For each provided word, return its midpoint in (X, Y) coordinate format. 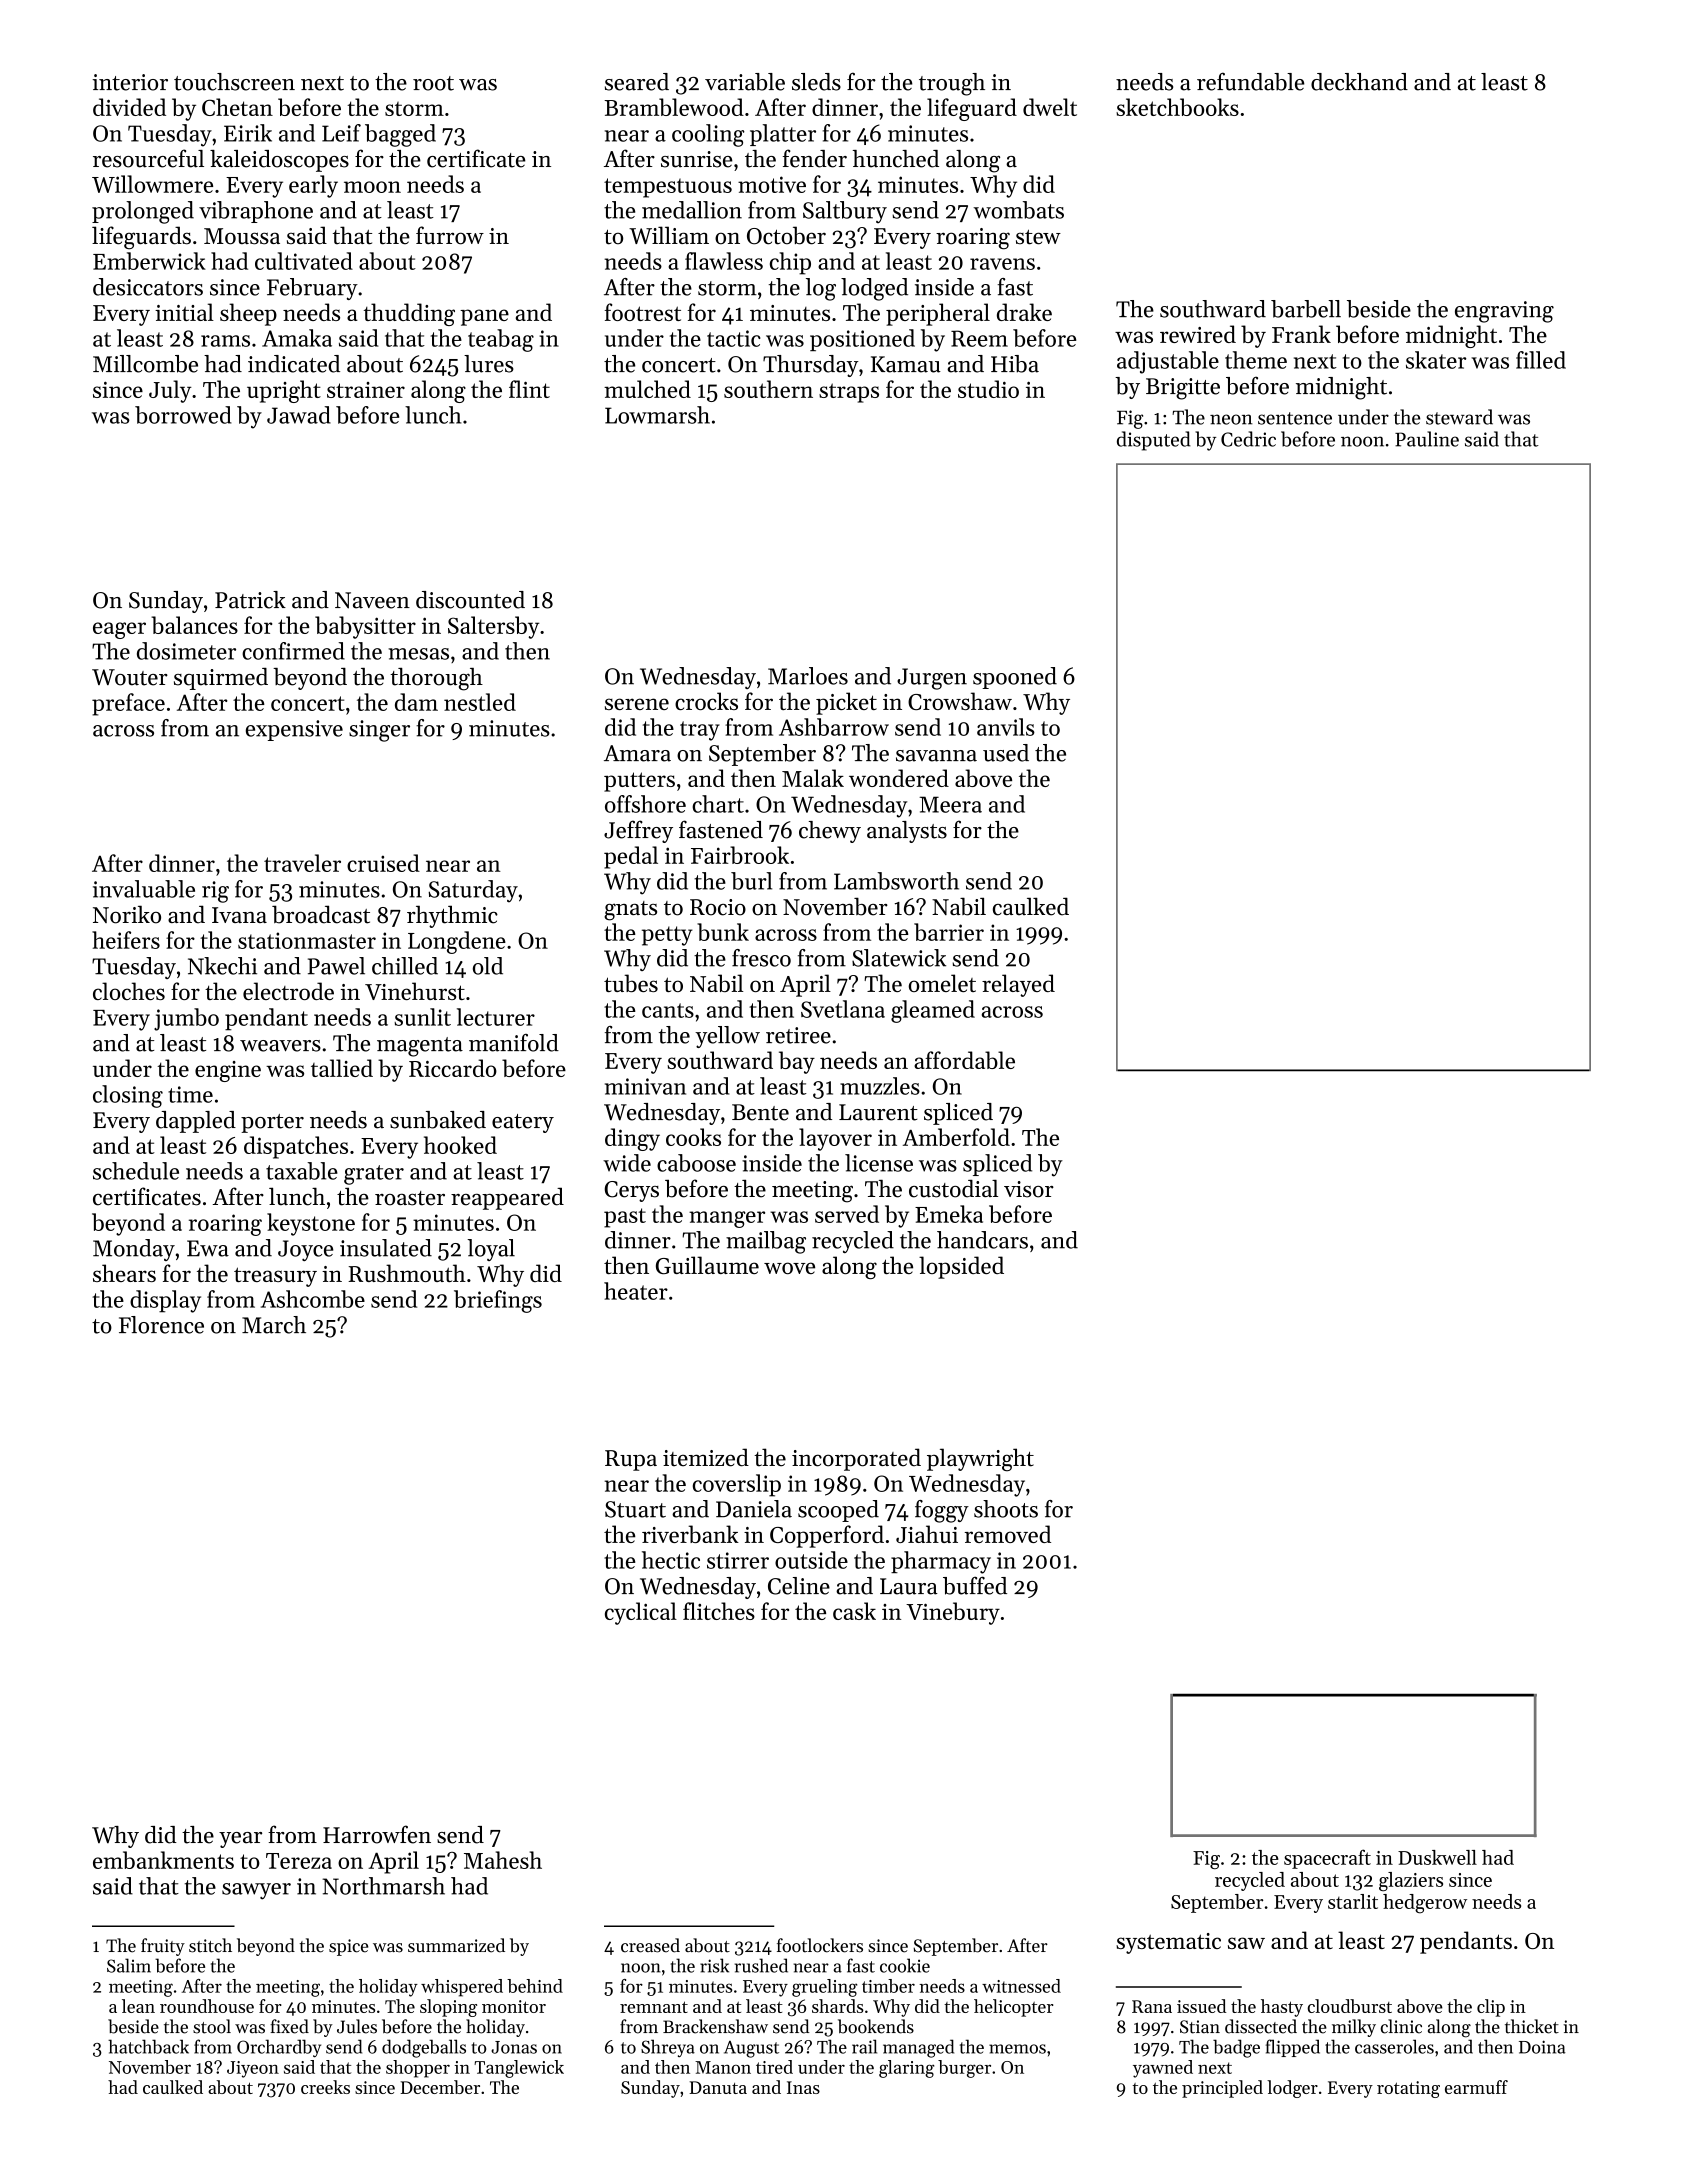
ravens (1002, 264)
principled (1222, 2089)
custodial (953, 1188)
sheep (248, 314)
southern (768, 389)
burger (964, 2069)
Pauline (1427, 439)
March (274, 1325)
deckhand (1359, 82)
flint (529, 389)
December (440, 2087)
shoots (1006, 1509)
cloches (129, 991)
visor (1029, 1189)
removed (1008, 1534)
